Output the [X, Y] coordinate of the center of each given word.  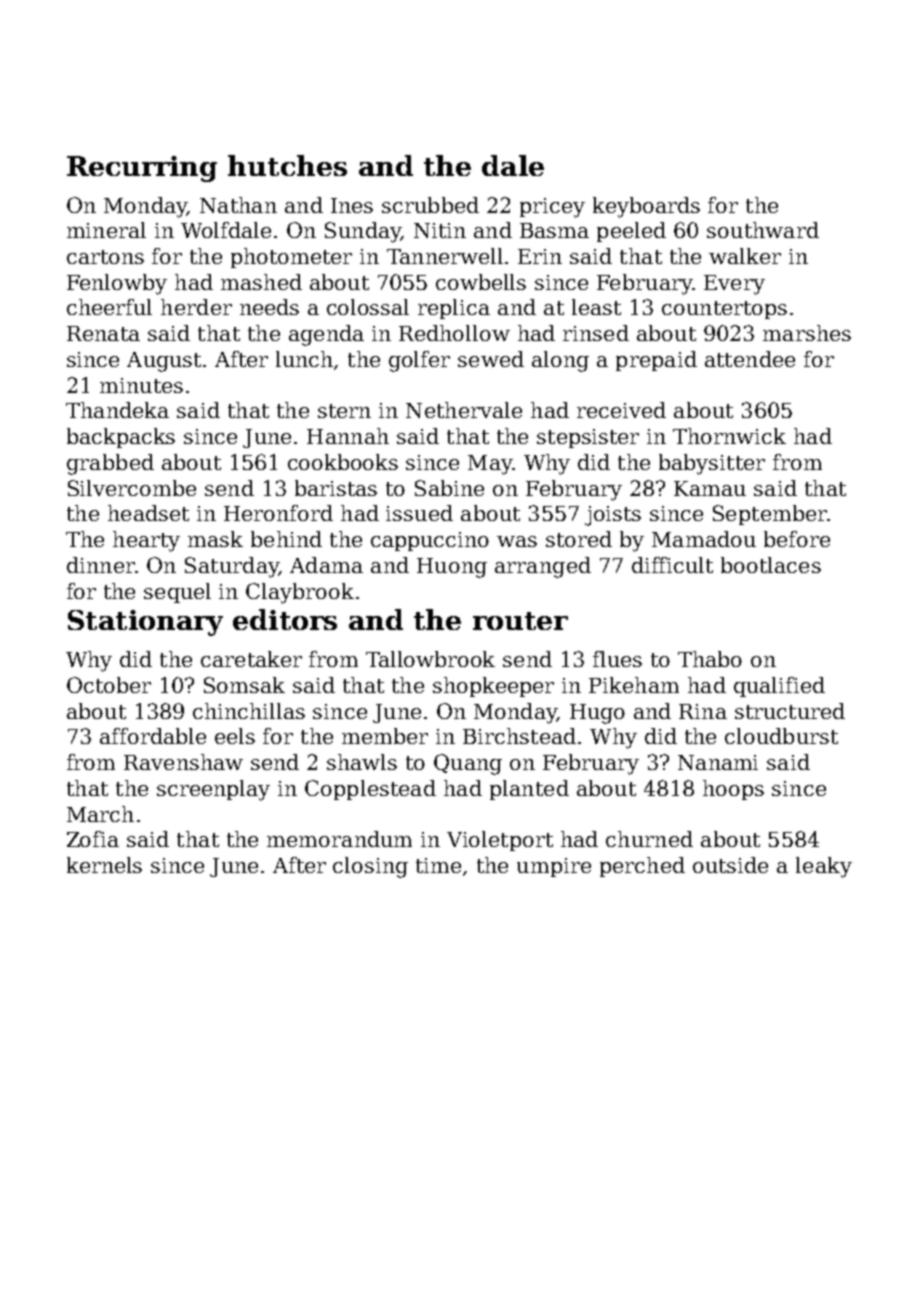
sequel [177, 593]
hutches [287, 165]
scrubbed [430, 205]
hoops [733, 790]
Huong [452, 568]
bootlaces [771, 565]
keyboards [646, 207]
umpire [554, 867]
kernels [104, 865]
